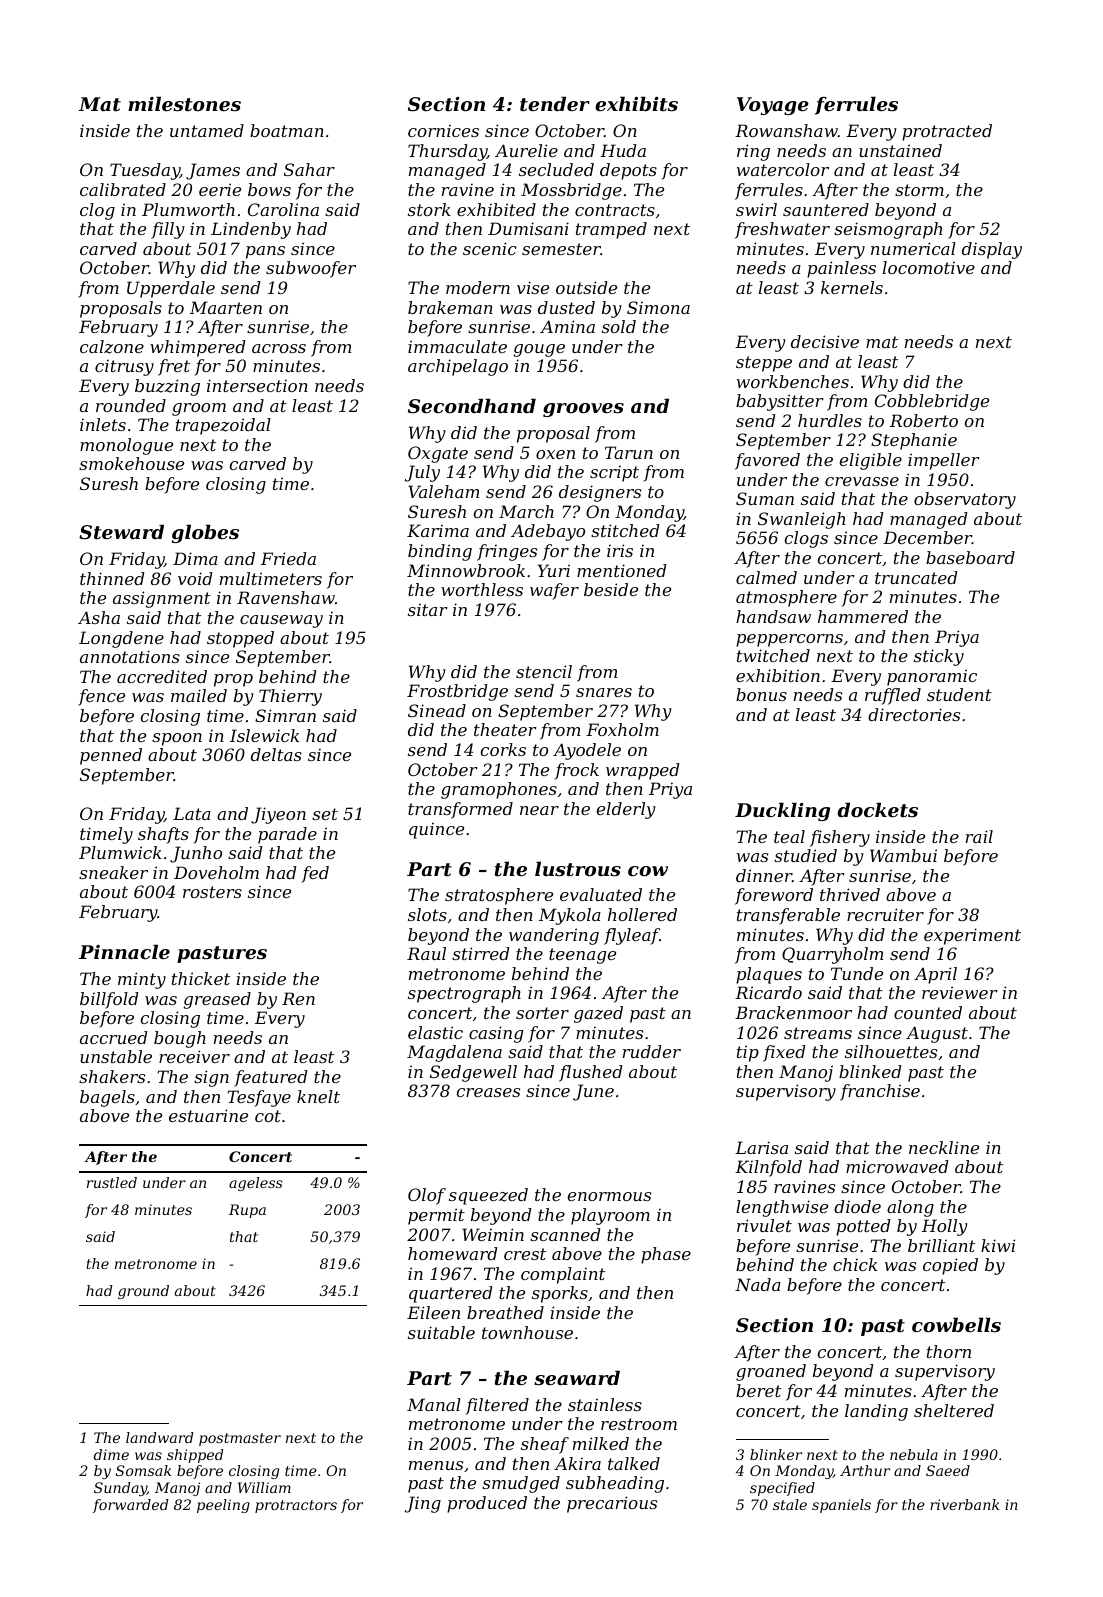 This screenshot has height=1597, width=1103. I want to click on Plumwick, so click(120, 852).
